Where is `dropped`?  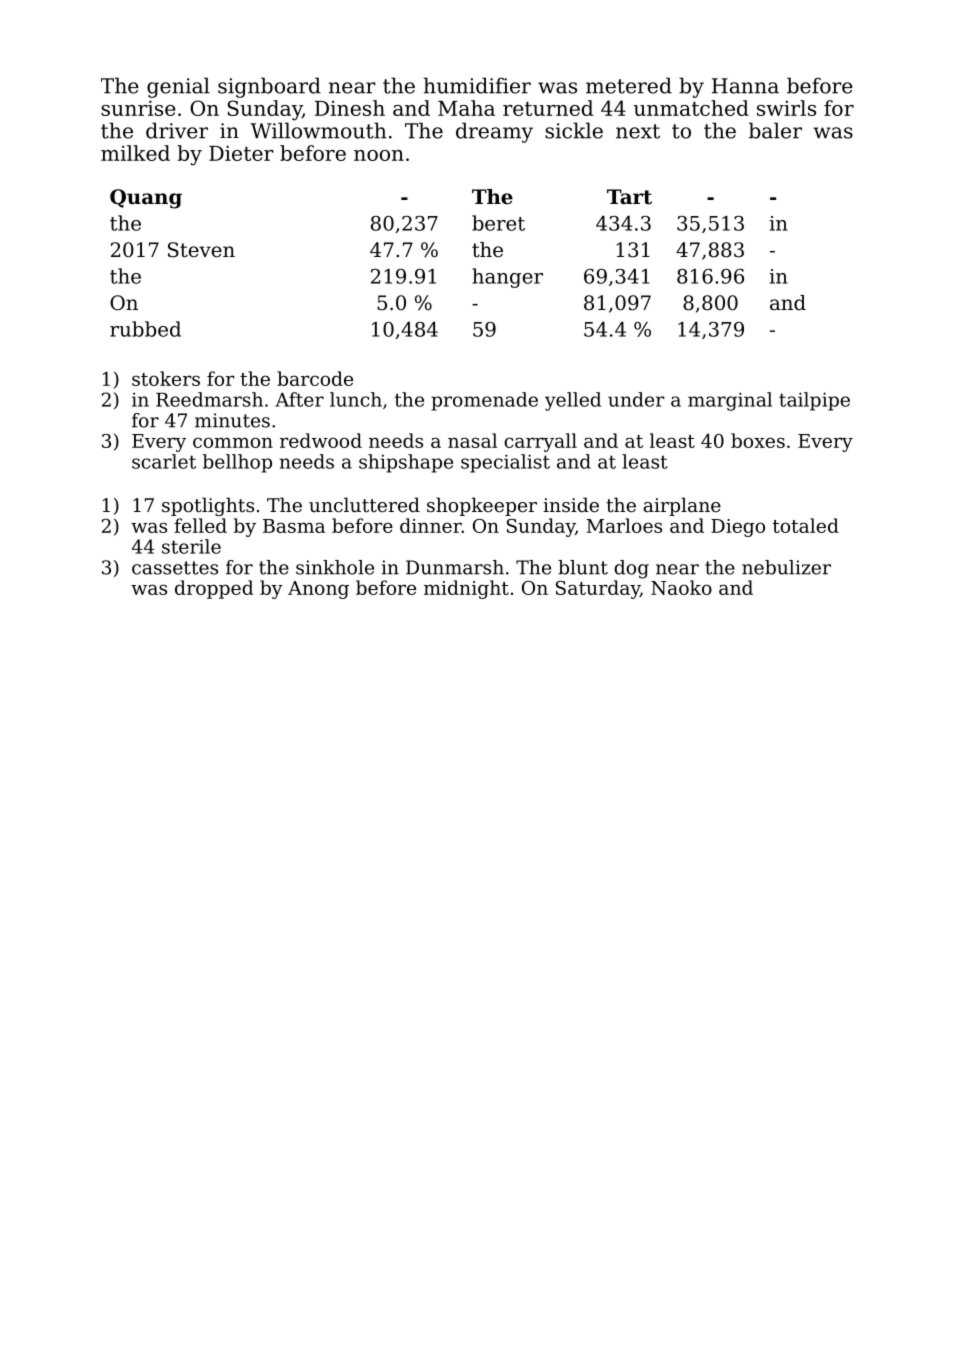 dropped is located at coordinates (214, 589).
